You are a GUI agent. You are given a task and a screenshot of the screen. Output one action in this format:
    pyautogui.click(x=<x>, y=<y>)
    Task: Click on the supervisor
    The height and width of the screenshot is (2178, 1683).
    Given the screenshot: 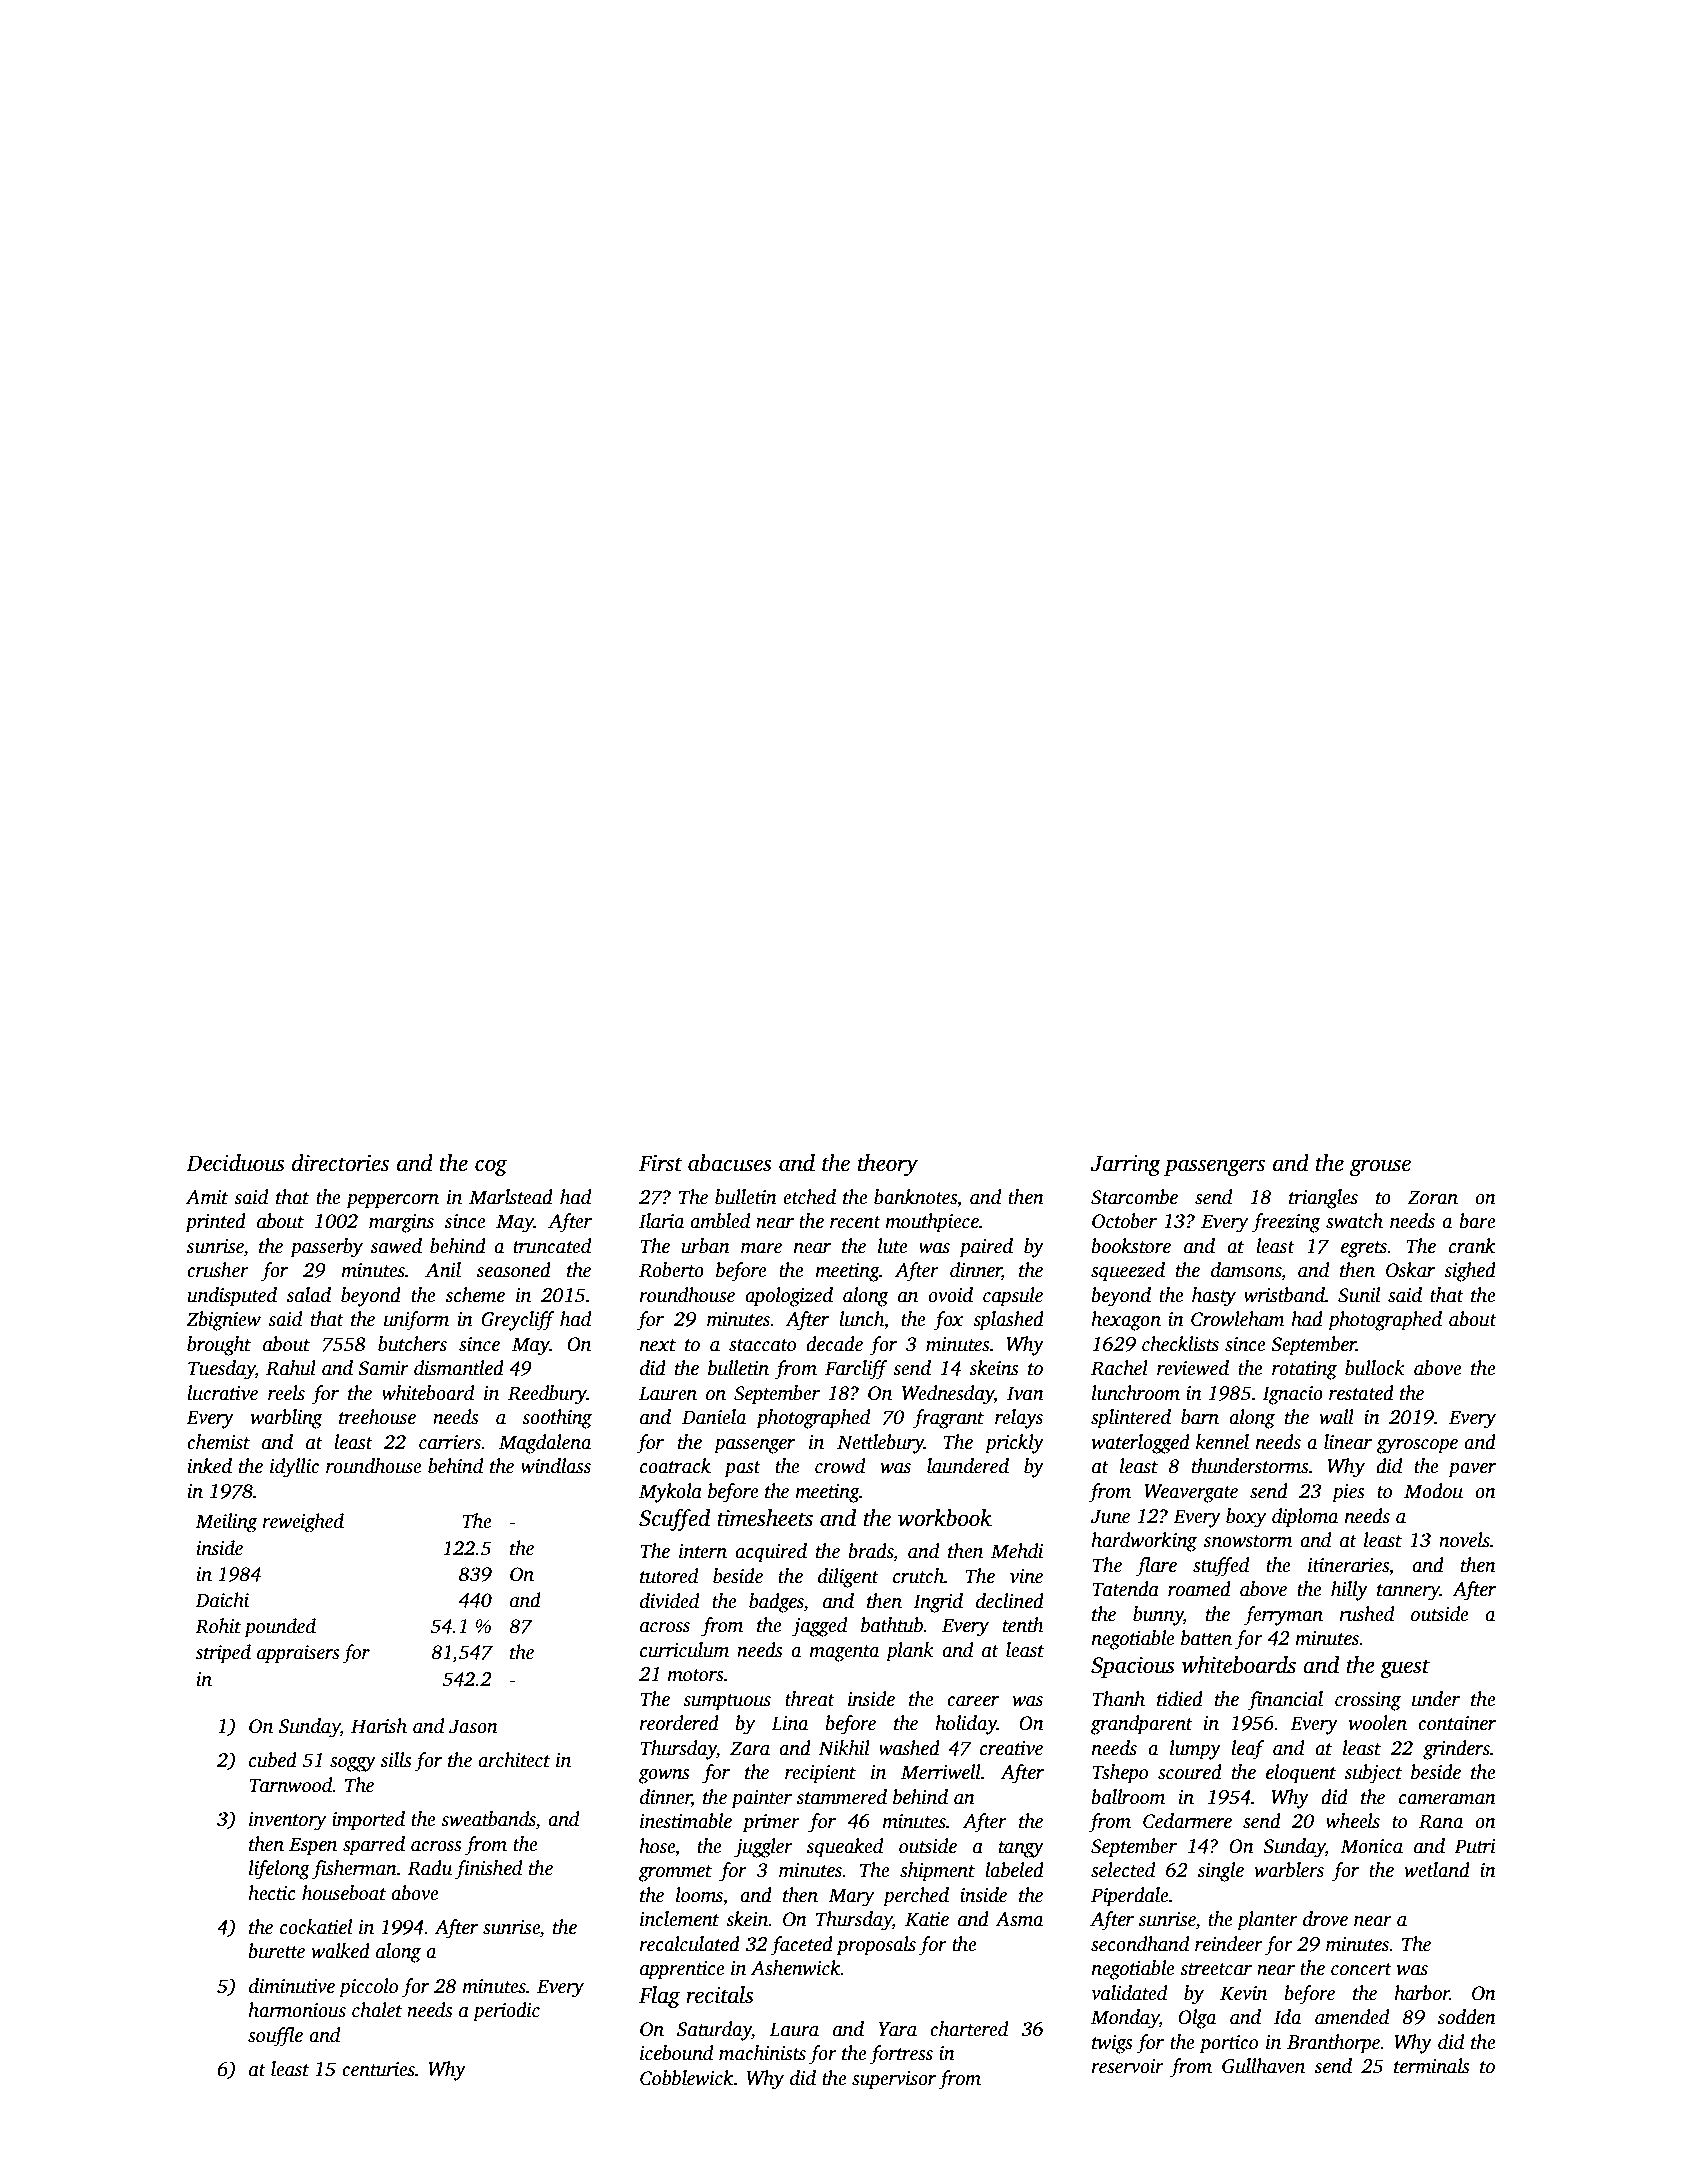 What is the action you would take?
    pyautogui.click(x=894, y=2080)
